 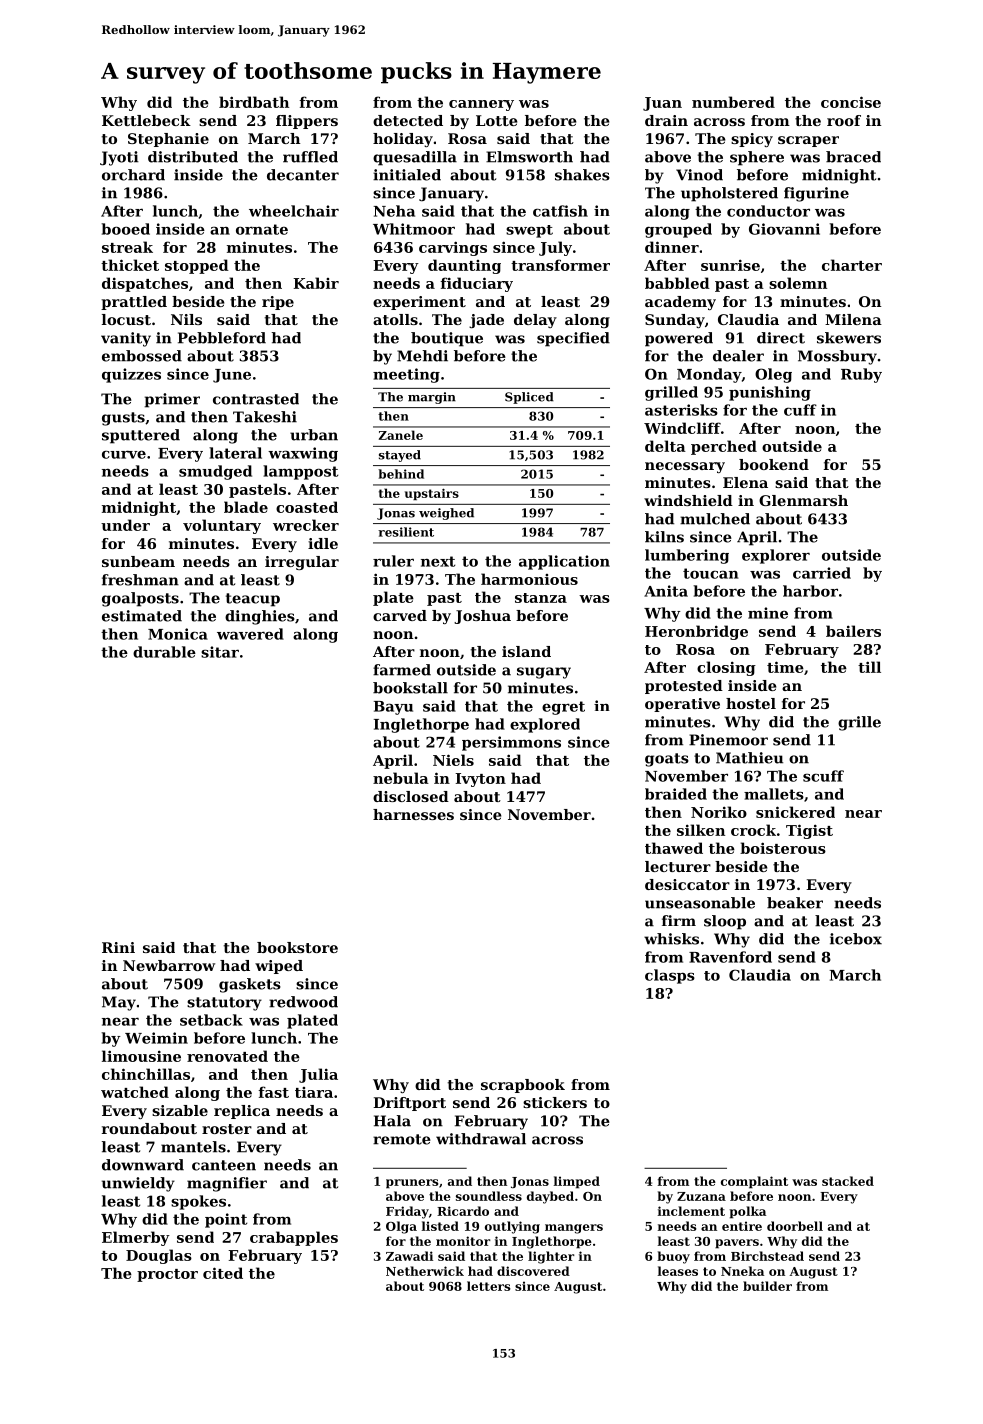 What do you see at coordinates (164, 652) in the screenshot?
I see `durable` at bounding box center [164, 652].
